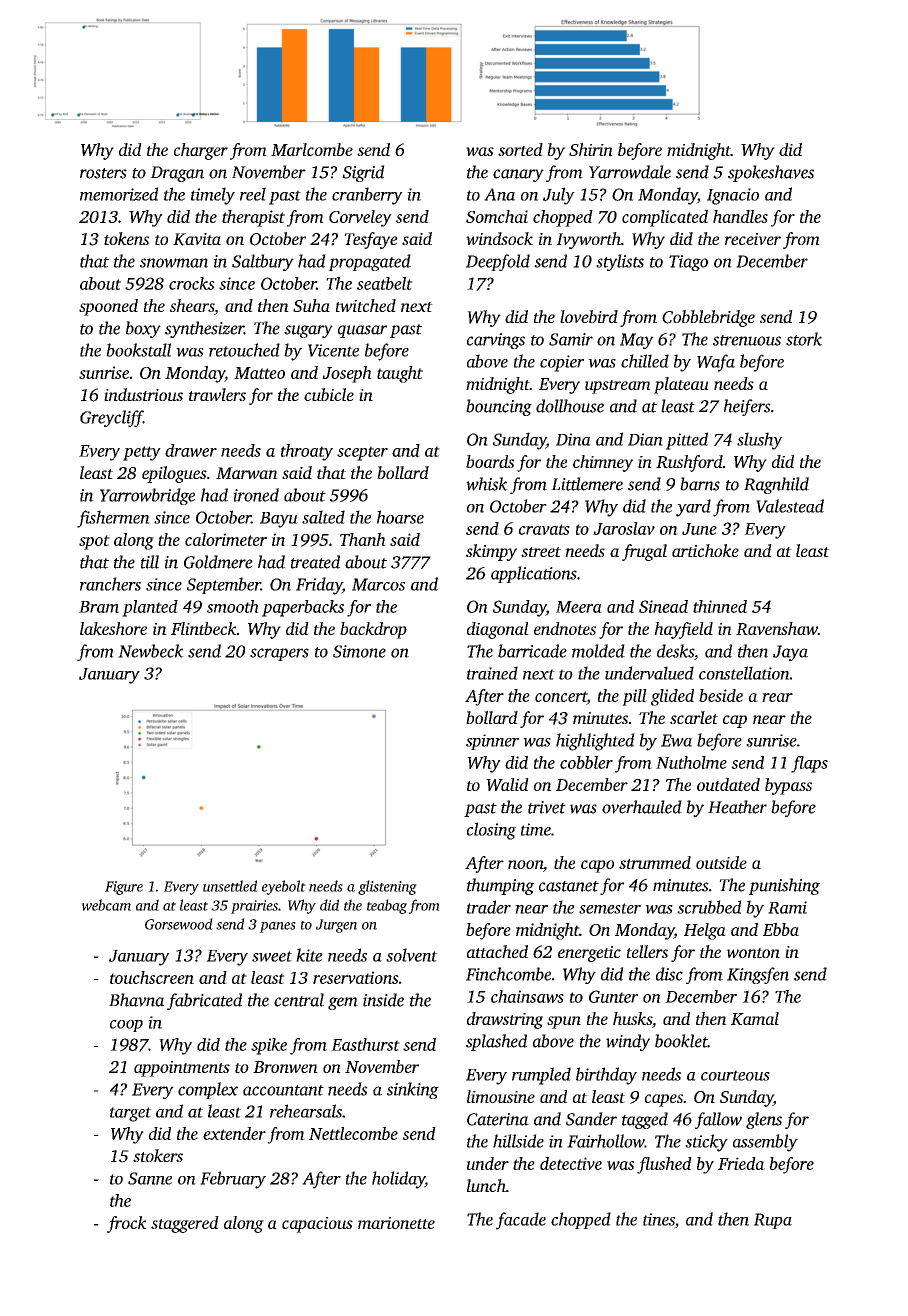 This screenshot has height=1316, width=908. Describe the element at coordinates (691, 762) in the screenshot. I see `Nutholme` at that location.
